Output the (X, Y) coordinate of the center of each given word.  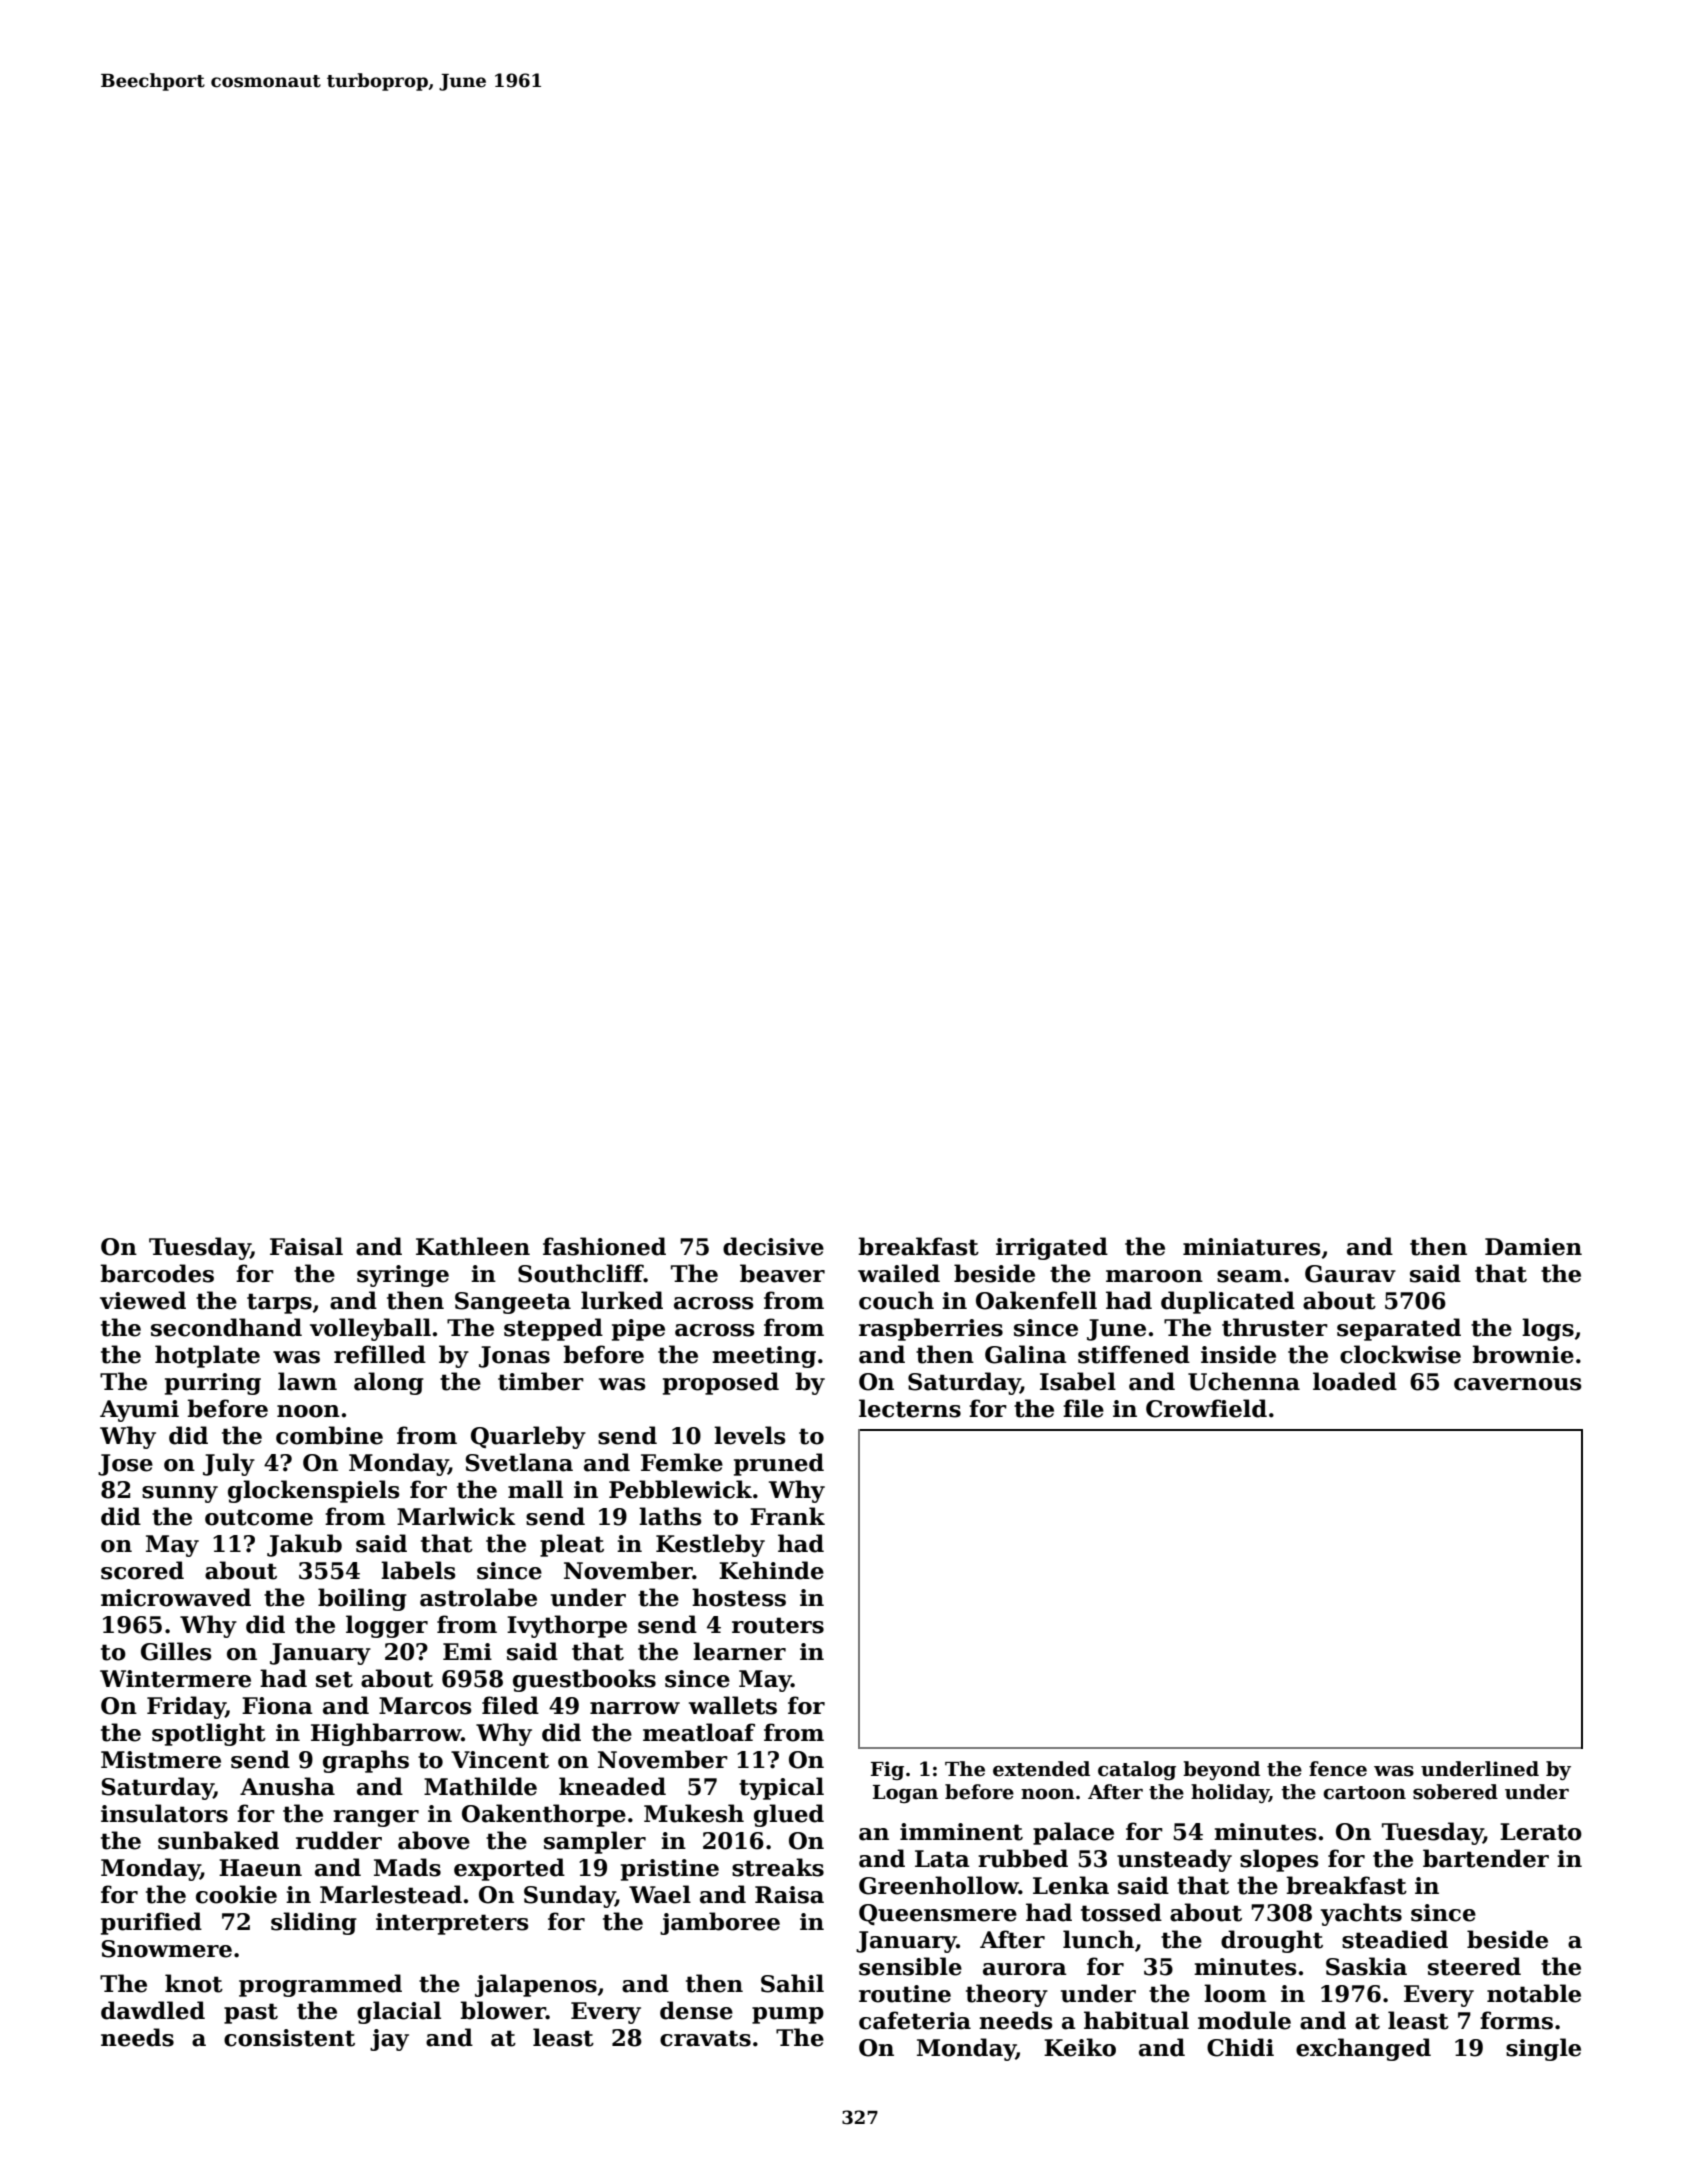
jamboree (720, 1923)
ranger (376, 1818)
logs (1548, 1329)
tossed (1121, 1912)
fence (1338, 1769)
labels (418, 1570)
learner (739, 1651)
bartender (1486, 1858)
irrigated (1052, 1248)
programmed (320, 1985)
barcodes (157, 1273)
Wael (660, 1894)
